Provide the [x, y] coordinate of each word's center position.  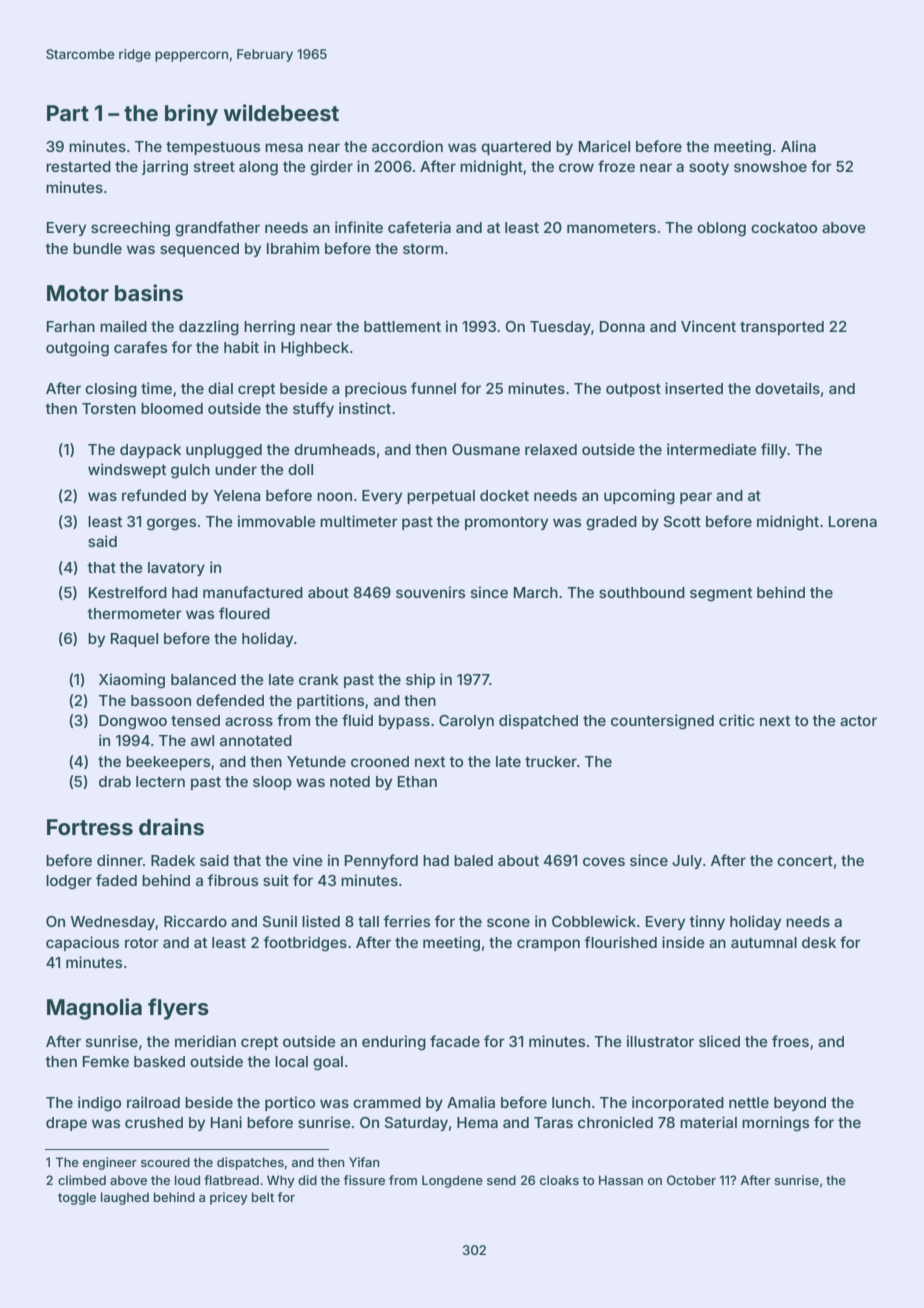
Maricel [604, 146]
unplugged [224, 451]
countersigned [662, 722]
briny [191, 115]
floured [244, 613]
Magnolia [94, 1009]
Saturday [416, 1124]
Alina [798, 146]
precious [376, 389]
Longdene [452, 1181]
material [708, 1122]
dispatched [538, 721]
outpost [633, 390]
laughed [125, 1198]
